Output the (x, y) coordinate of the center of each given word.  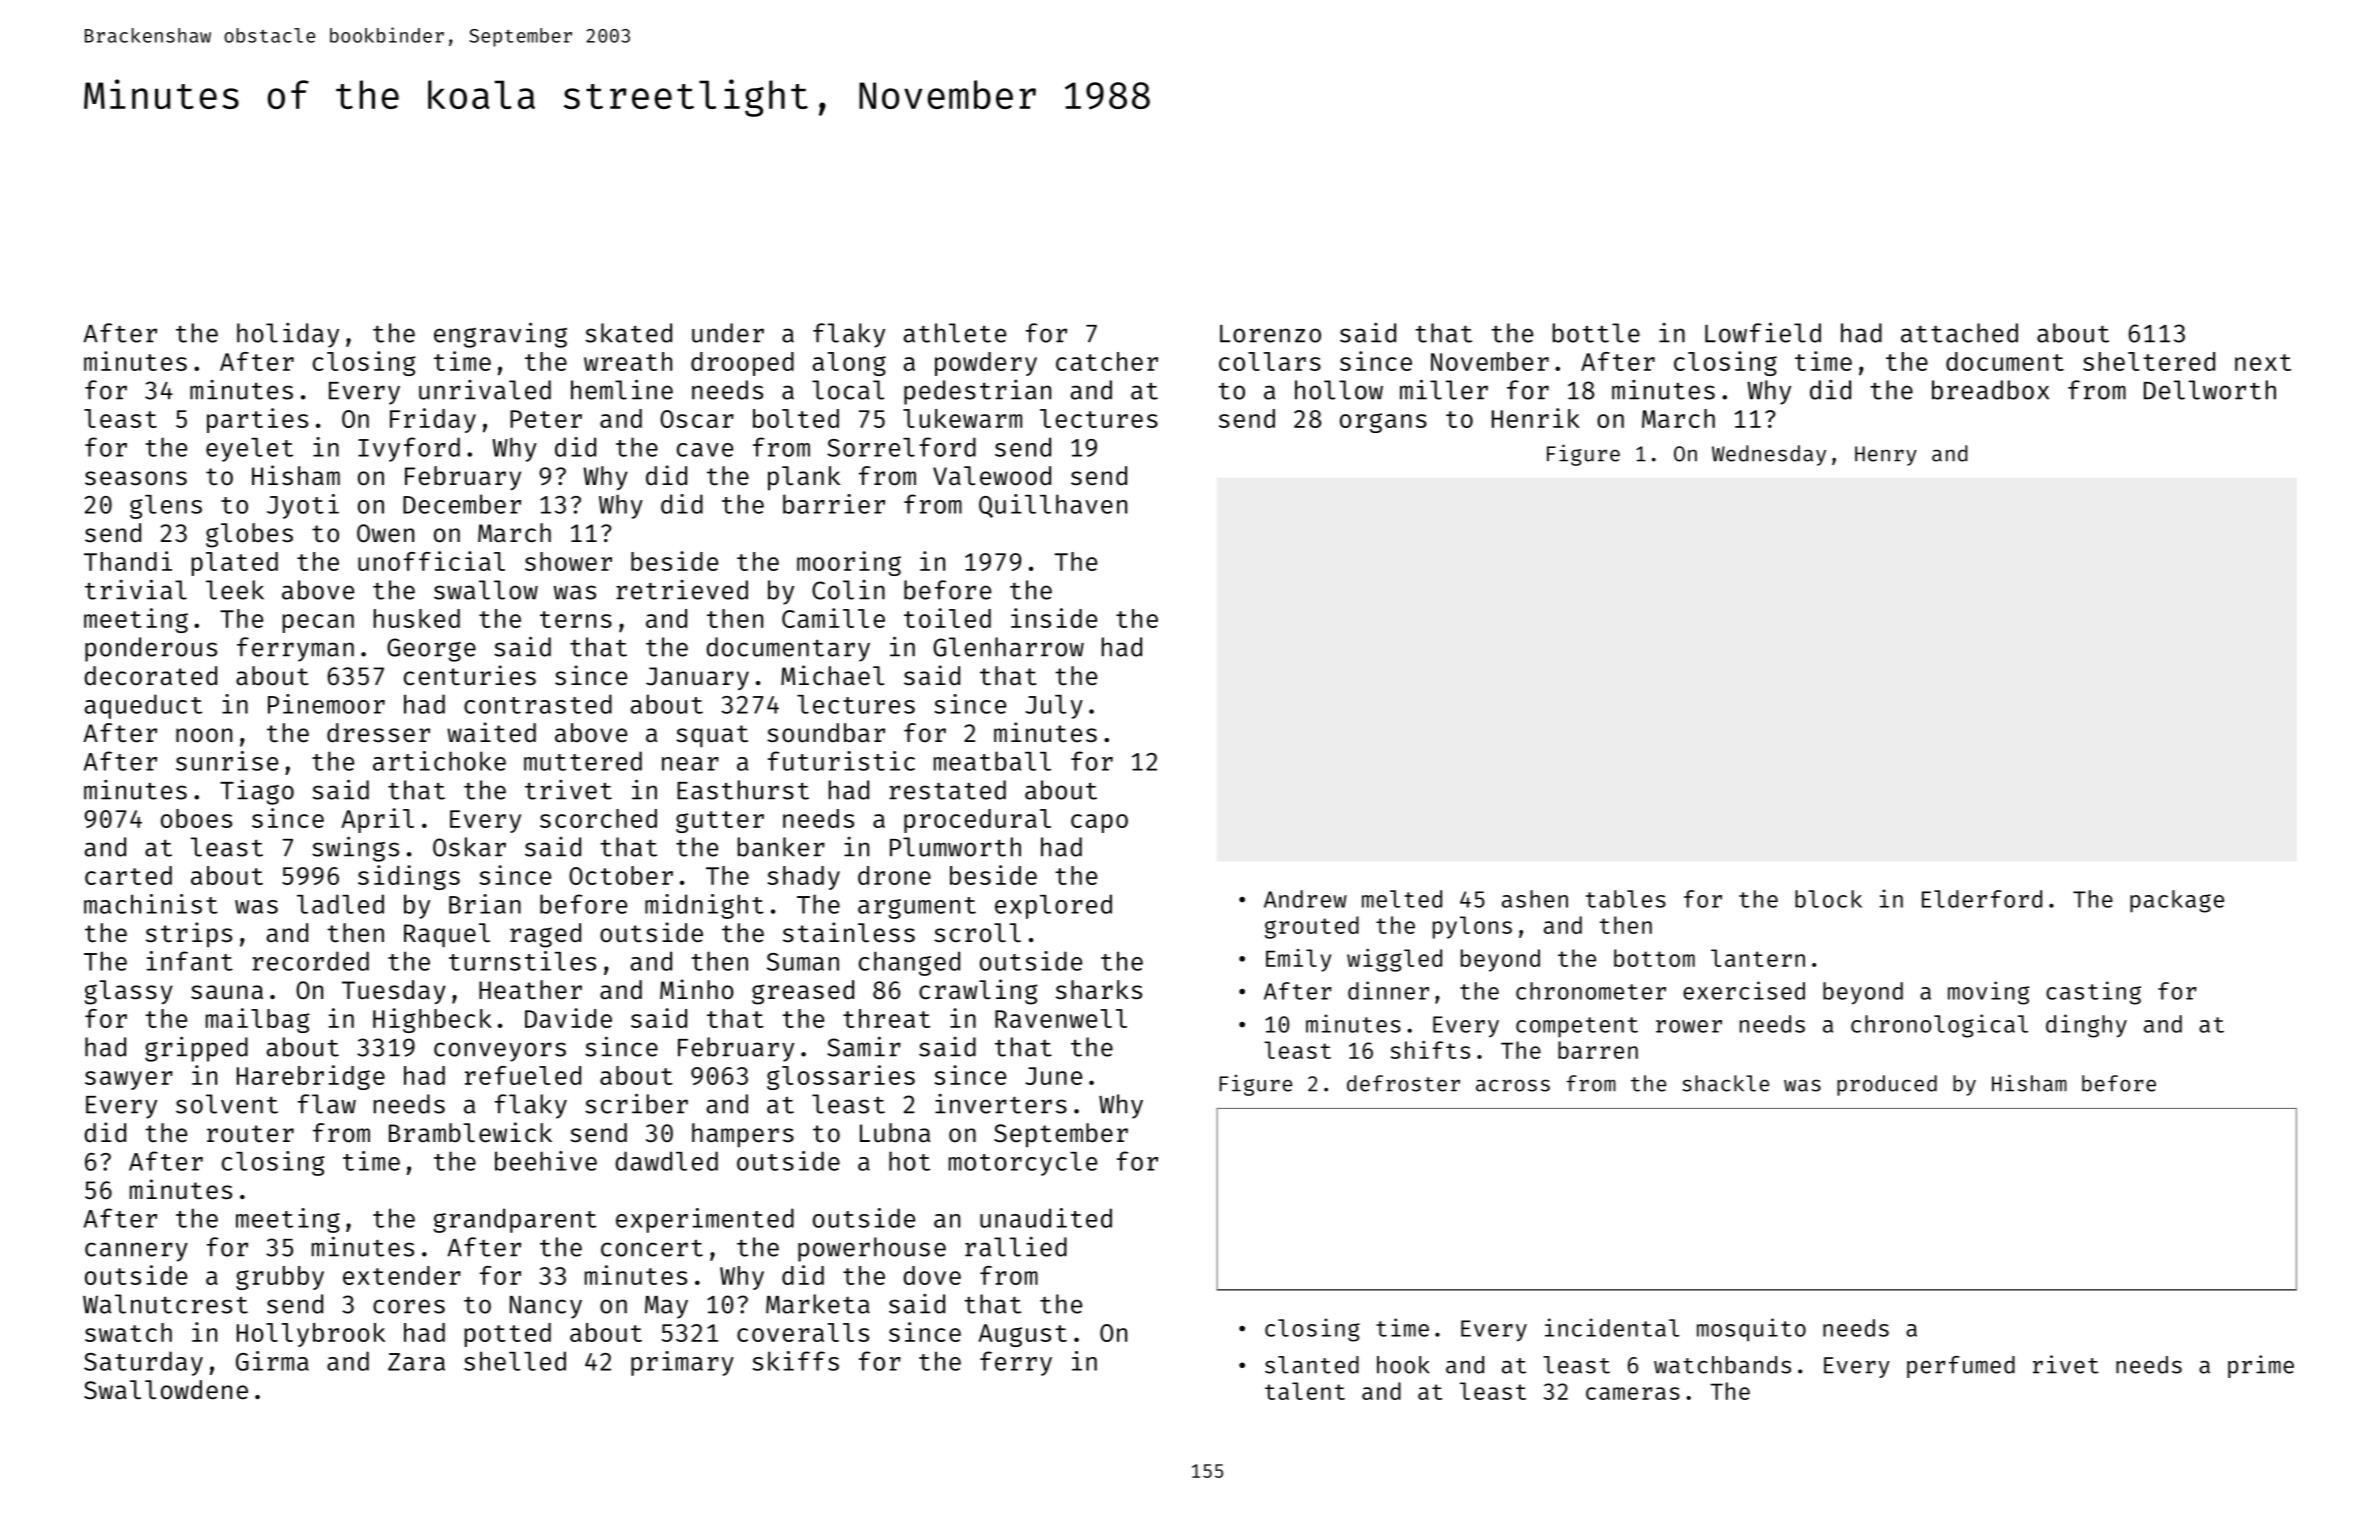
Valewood (992, 476)
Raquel (447, 935)
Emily (1298, 960)
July (1054, 707)
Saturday (143, 1363)
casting (2093, 993)
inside (1054, 618)
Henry (1886, 456)
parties (257, 420)
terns (576, 619)
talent (1305, 1391)
